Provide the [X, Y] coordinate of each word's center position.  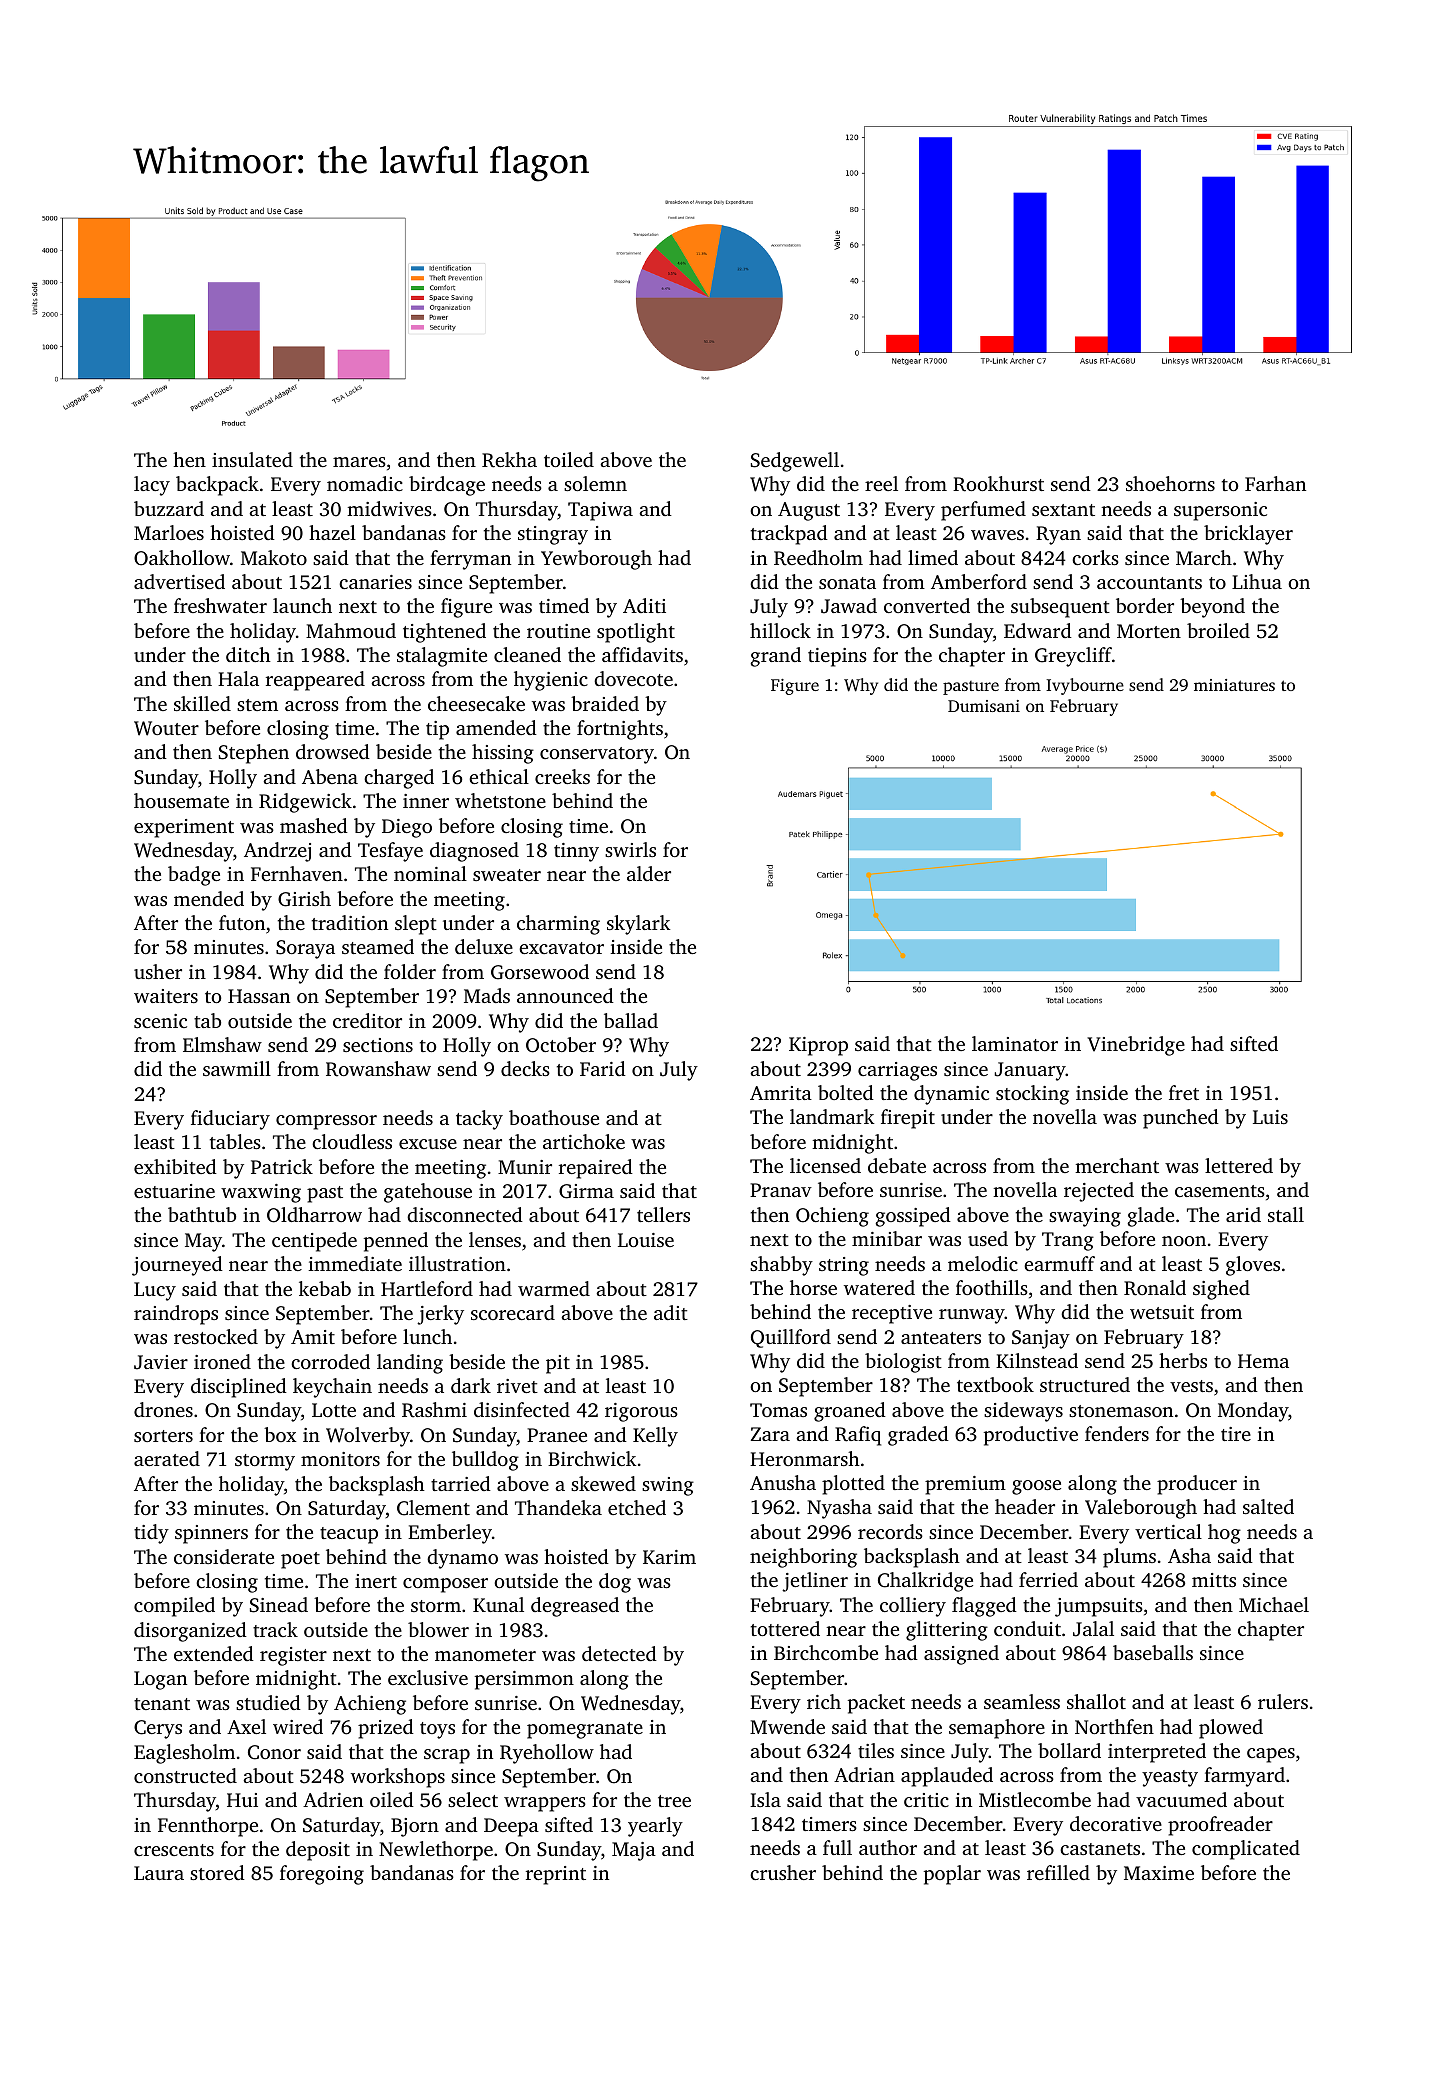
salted [1268, 1506]
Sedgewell [795, 462]
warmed [554, 1288]
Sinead [279, 1605]
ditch [248, 654]
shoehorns [1170, 483]
